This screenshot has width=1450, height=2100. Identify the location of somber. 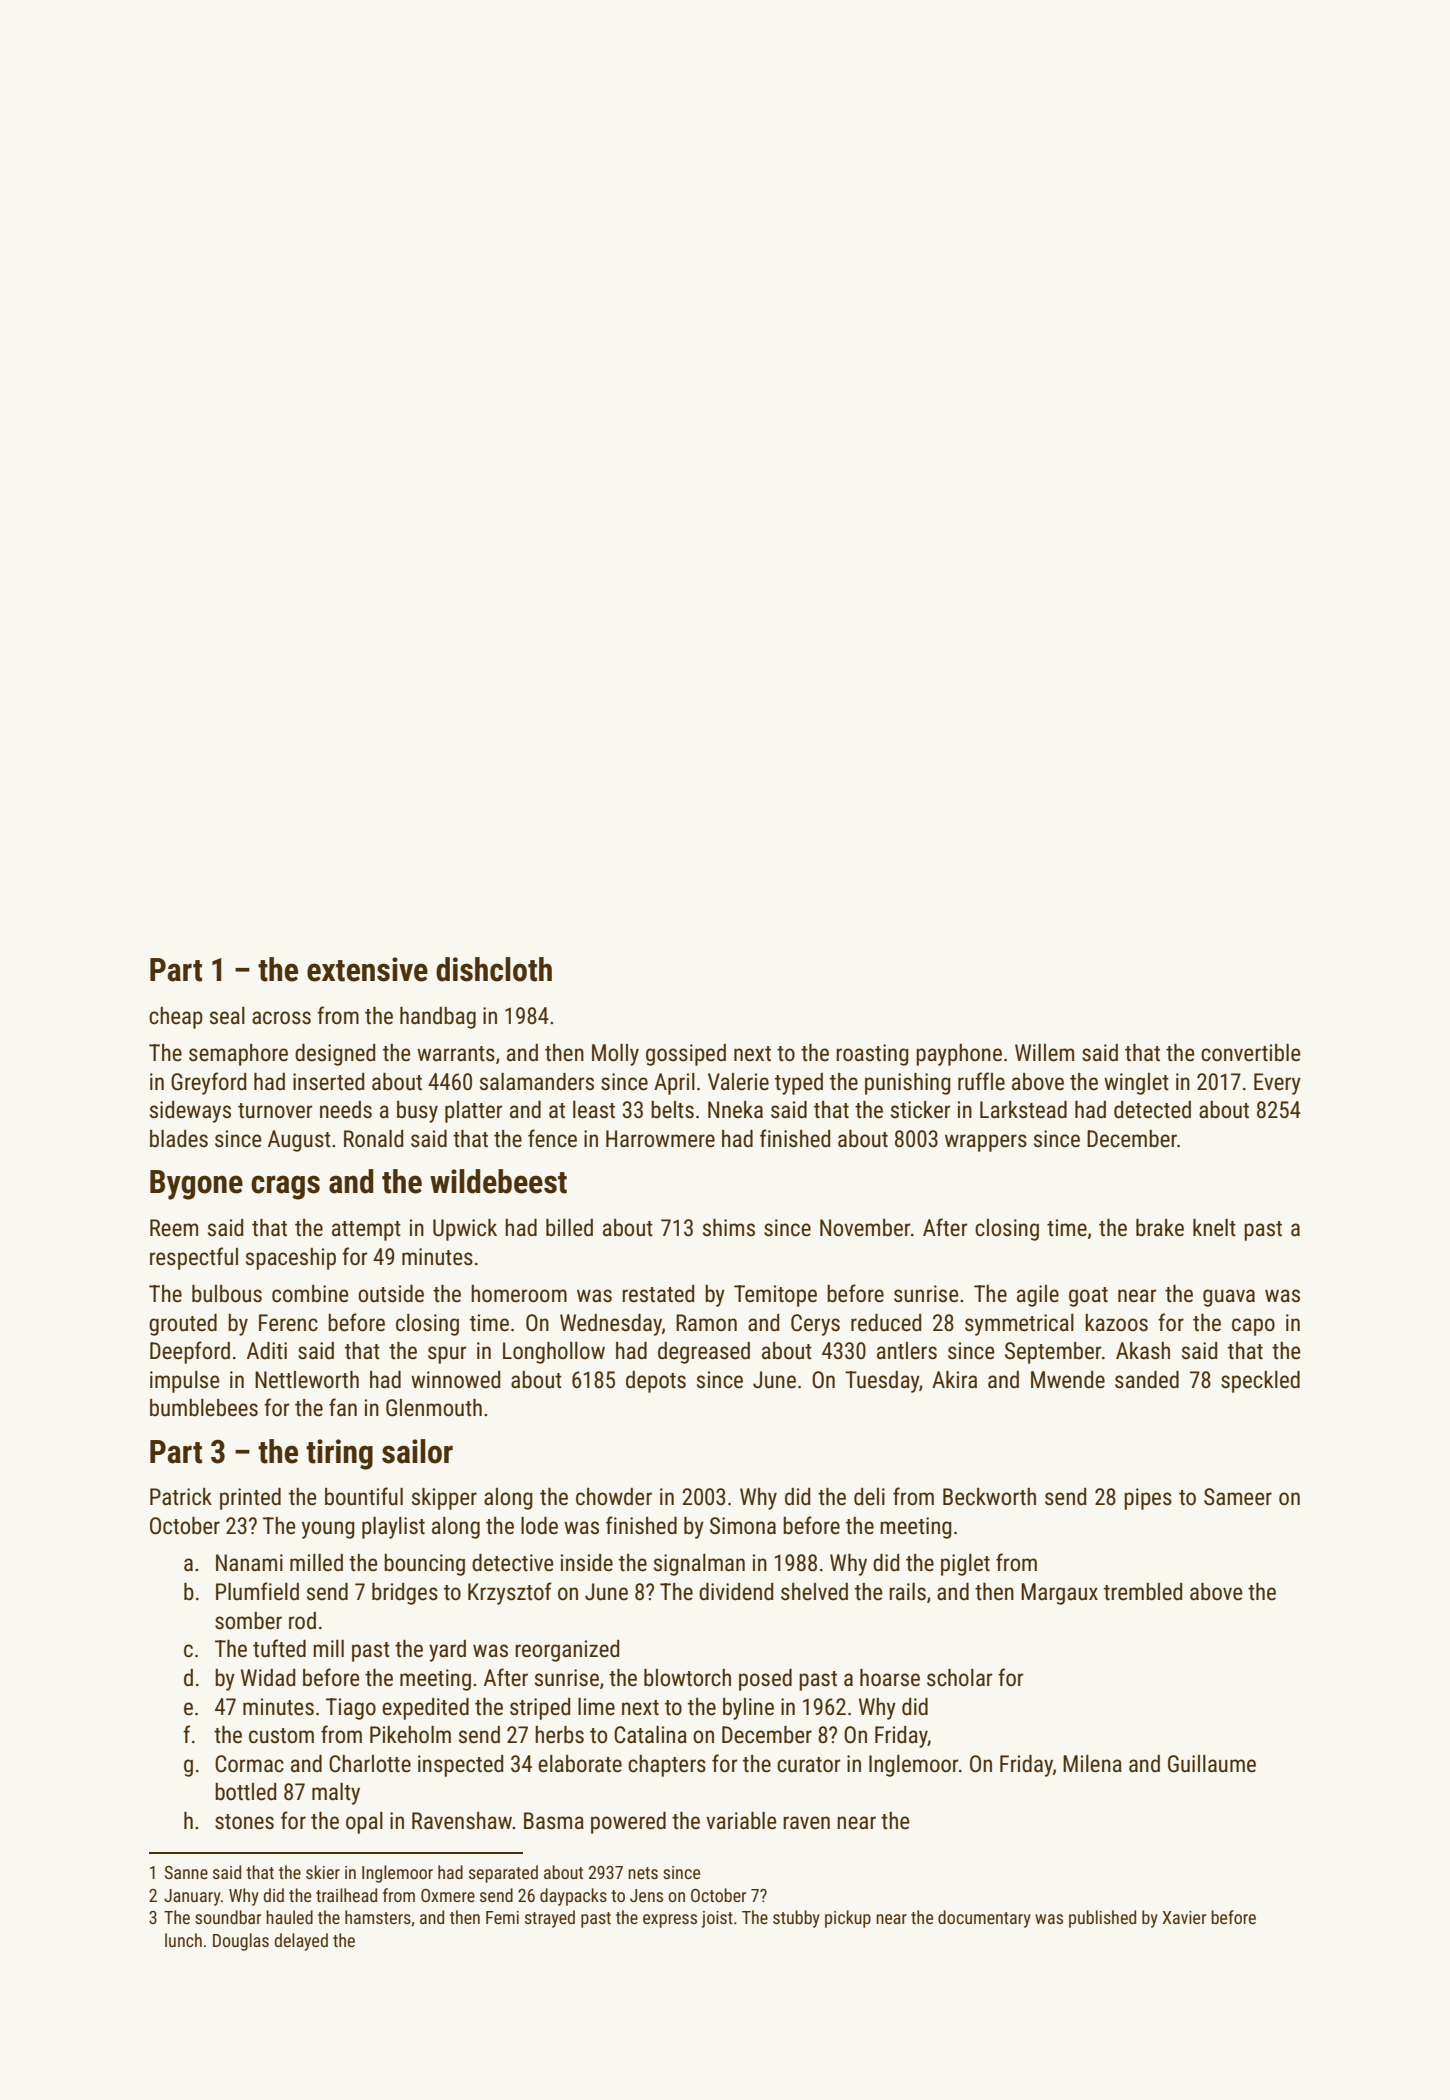
(248, 1621).
